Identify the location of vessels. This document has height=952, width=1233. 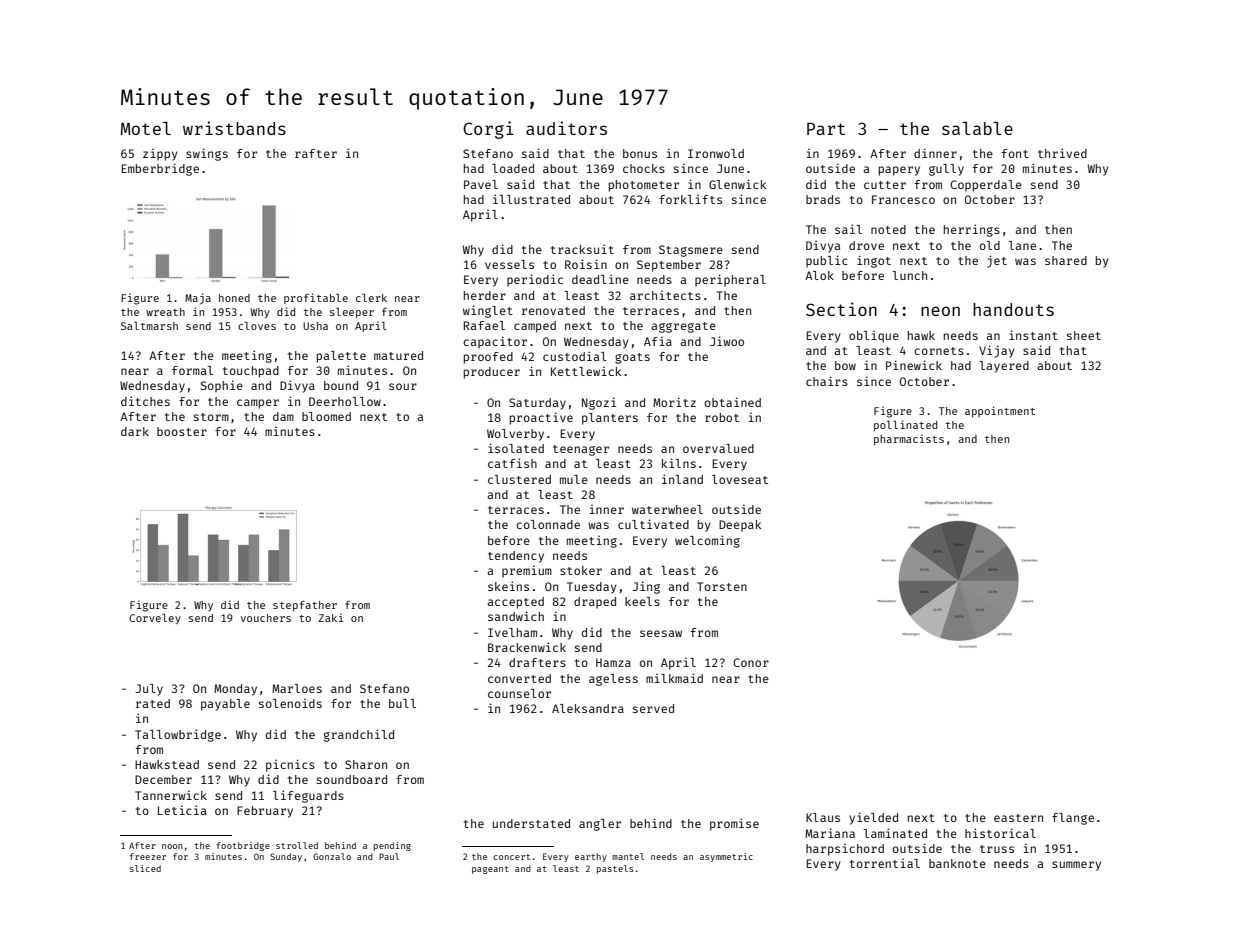
(509, 264).
